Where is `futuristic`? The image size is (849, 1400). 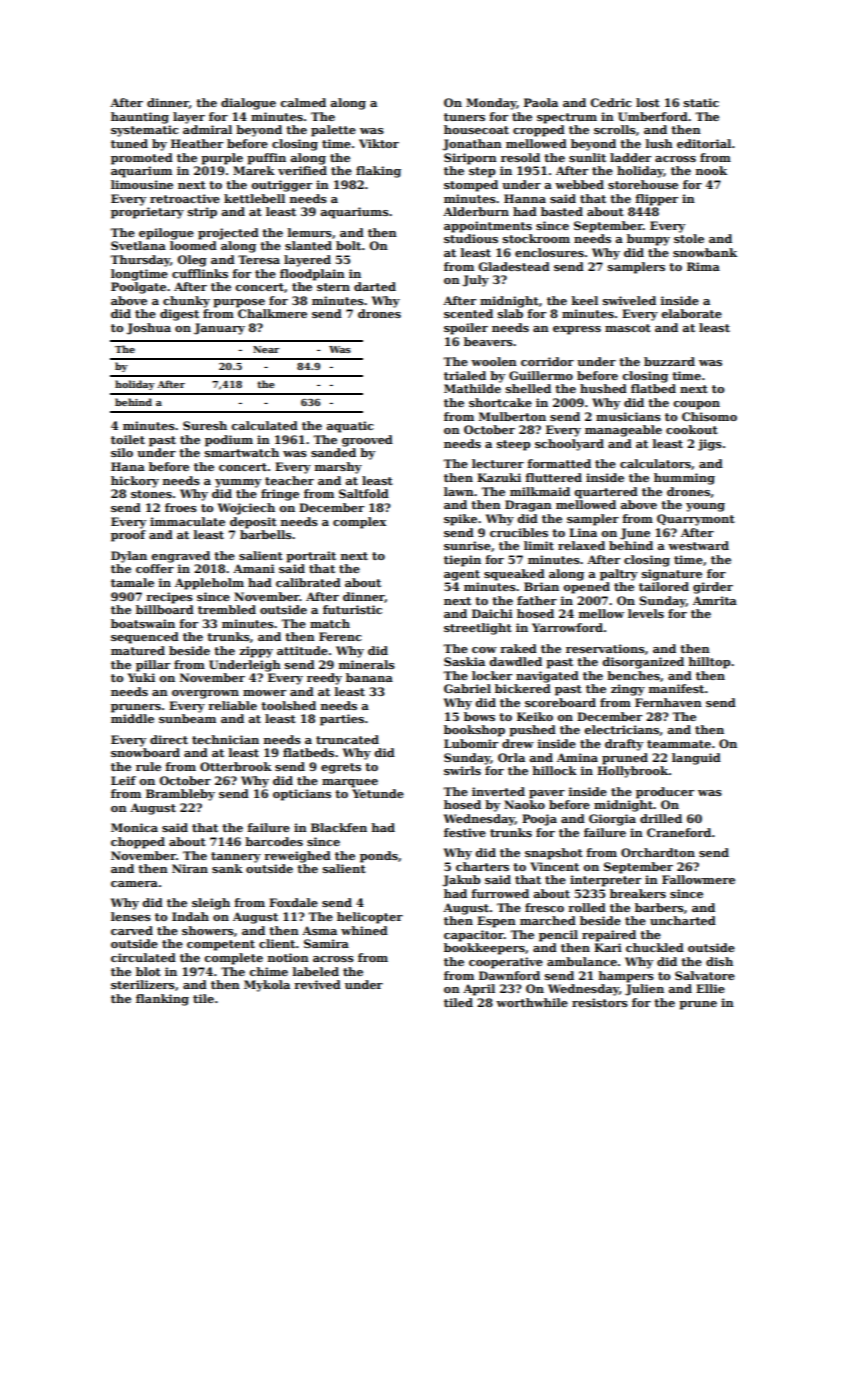
futuristic is located at coordinates (352, 609).
